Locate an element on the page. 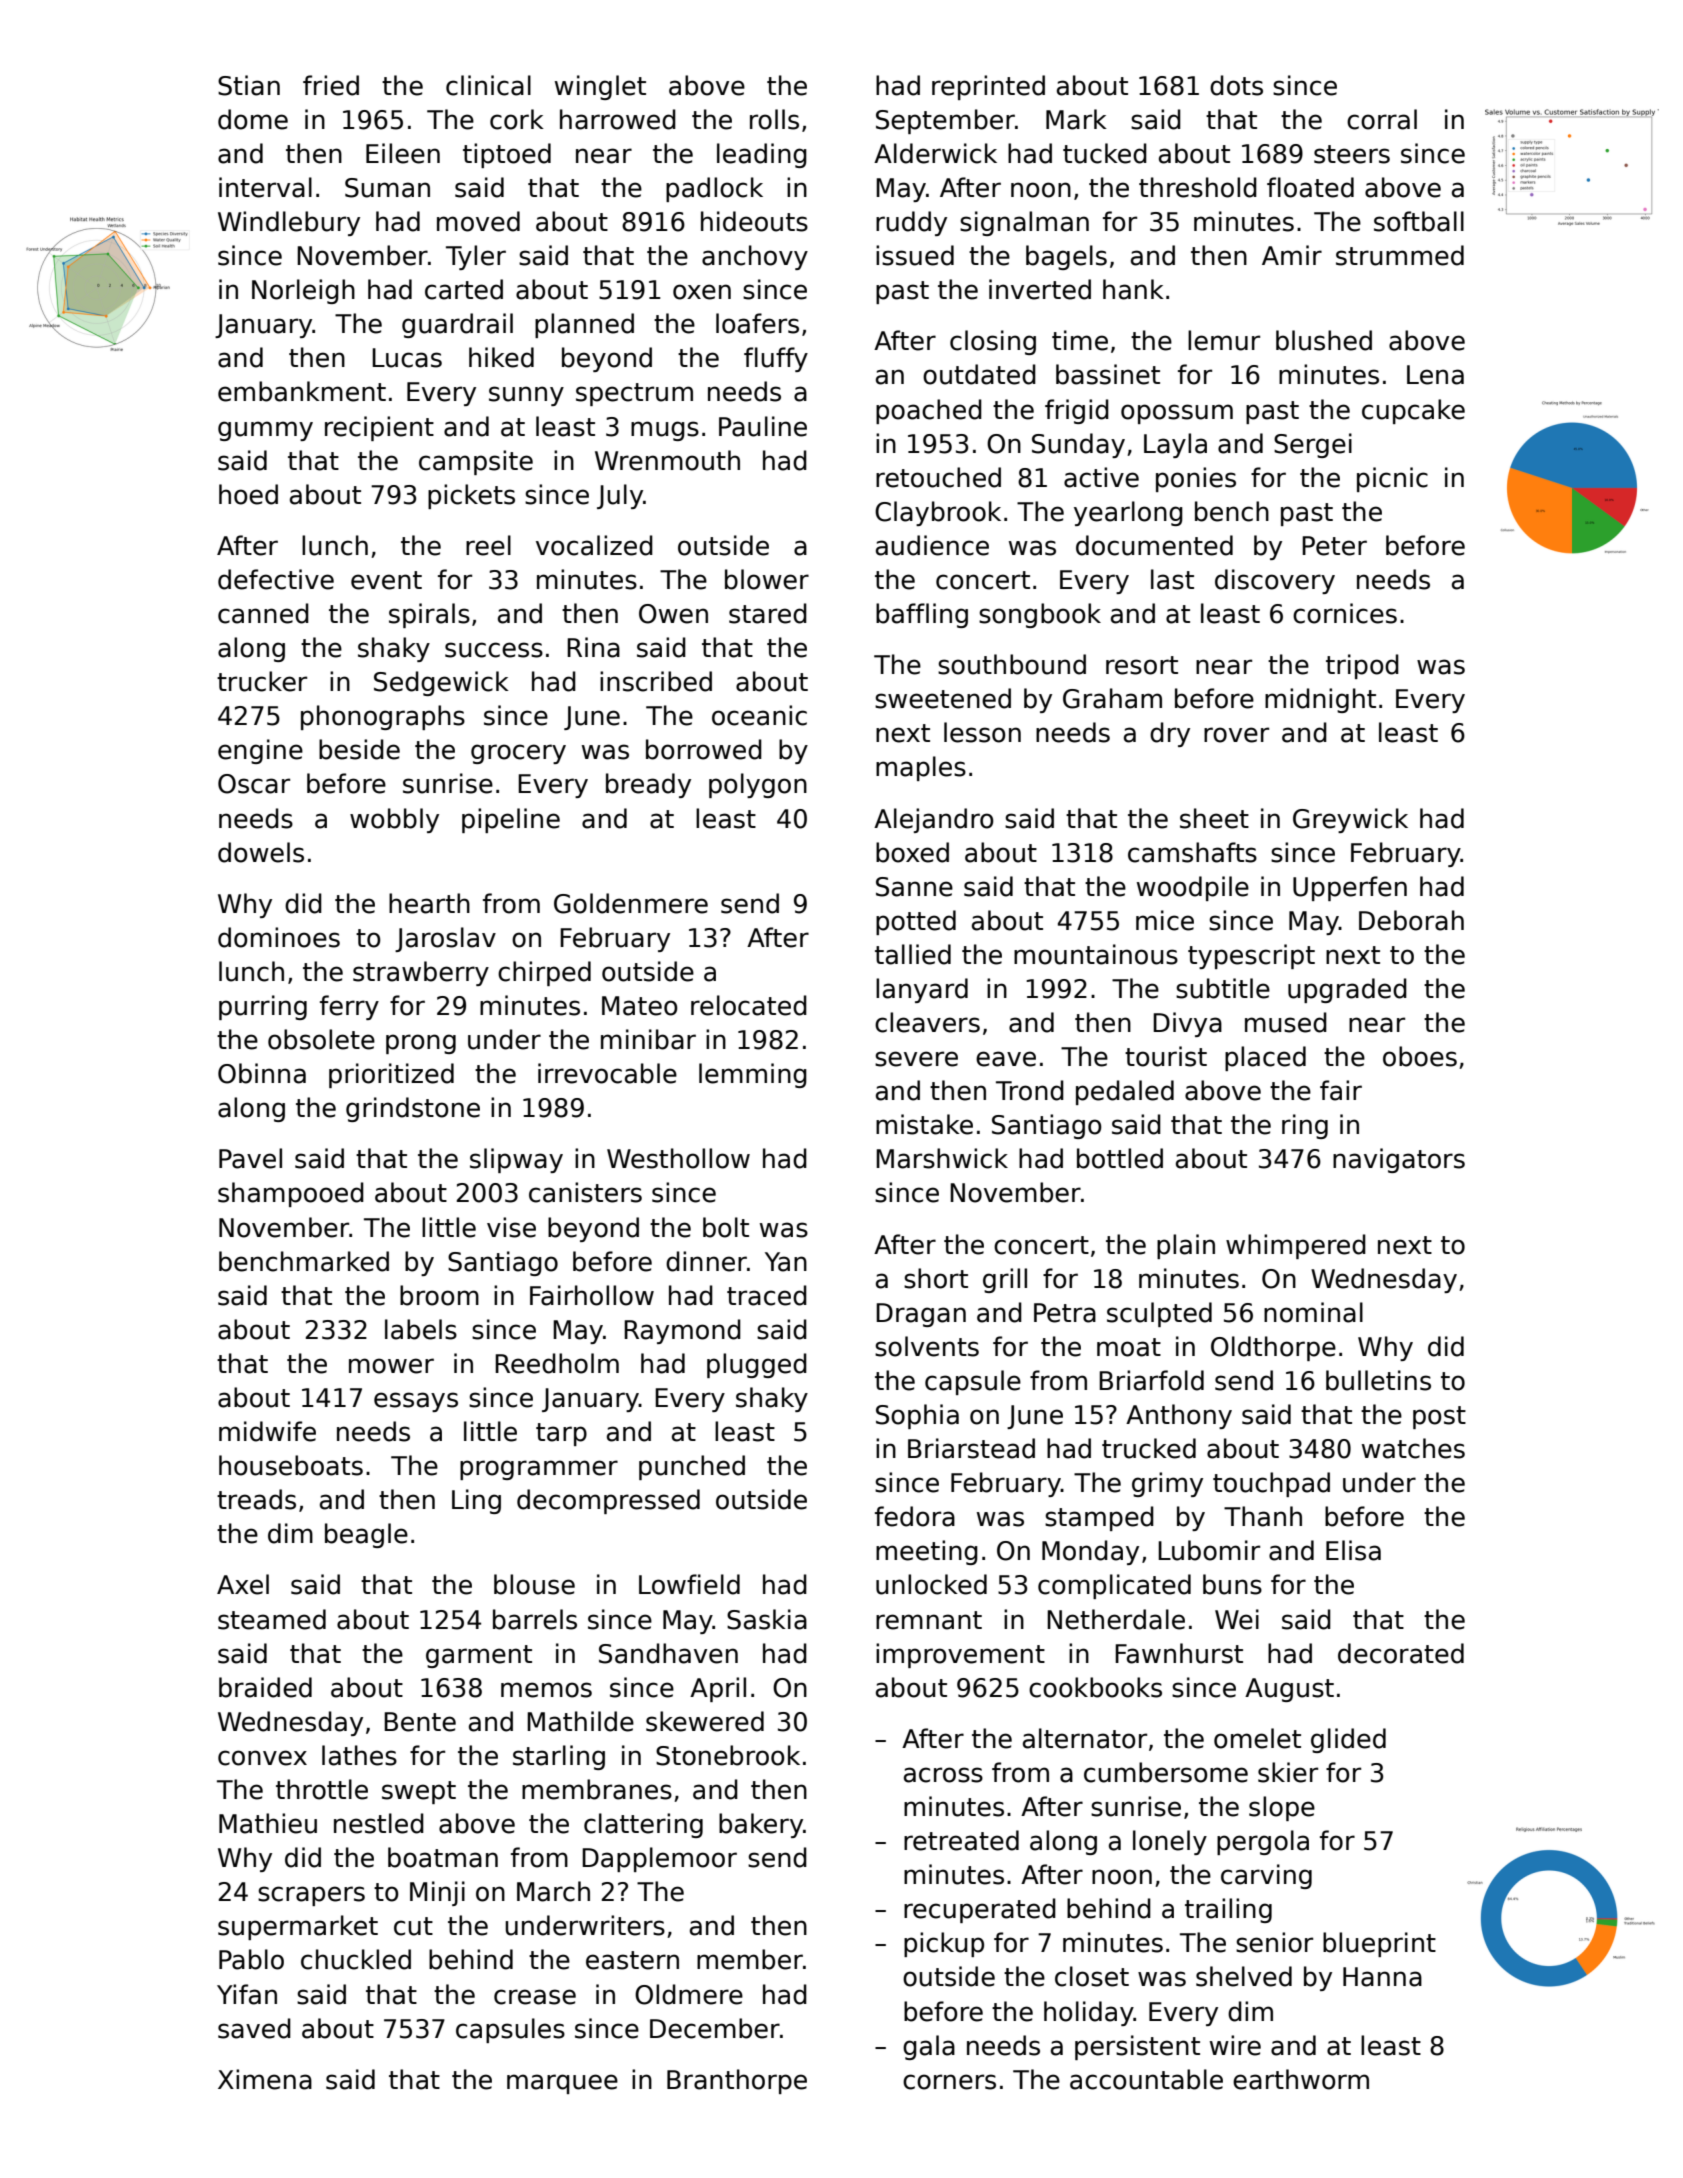 The height and width of the document is (2178, 1683). pipeline is located at coordinates (511, 820).
